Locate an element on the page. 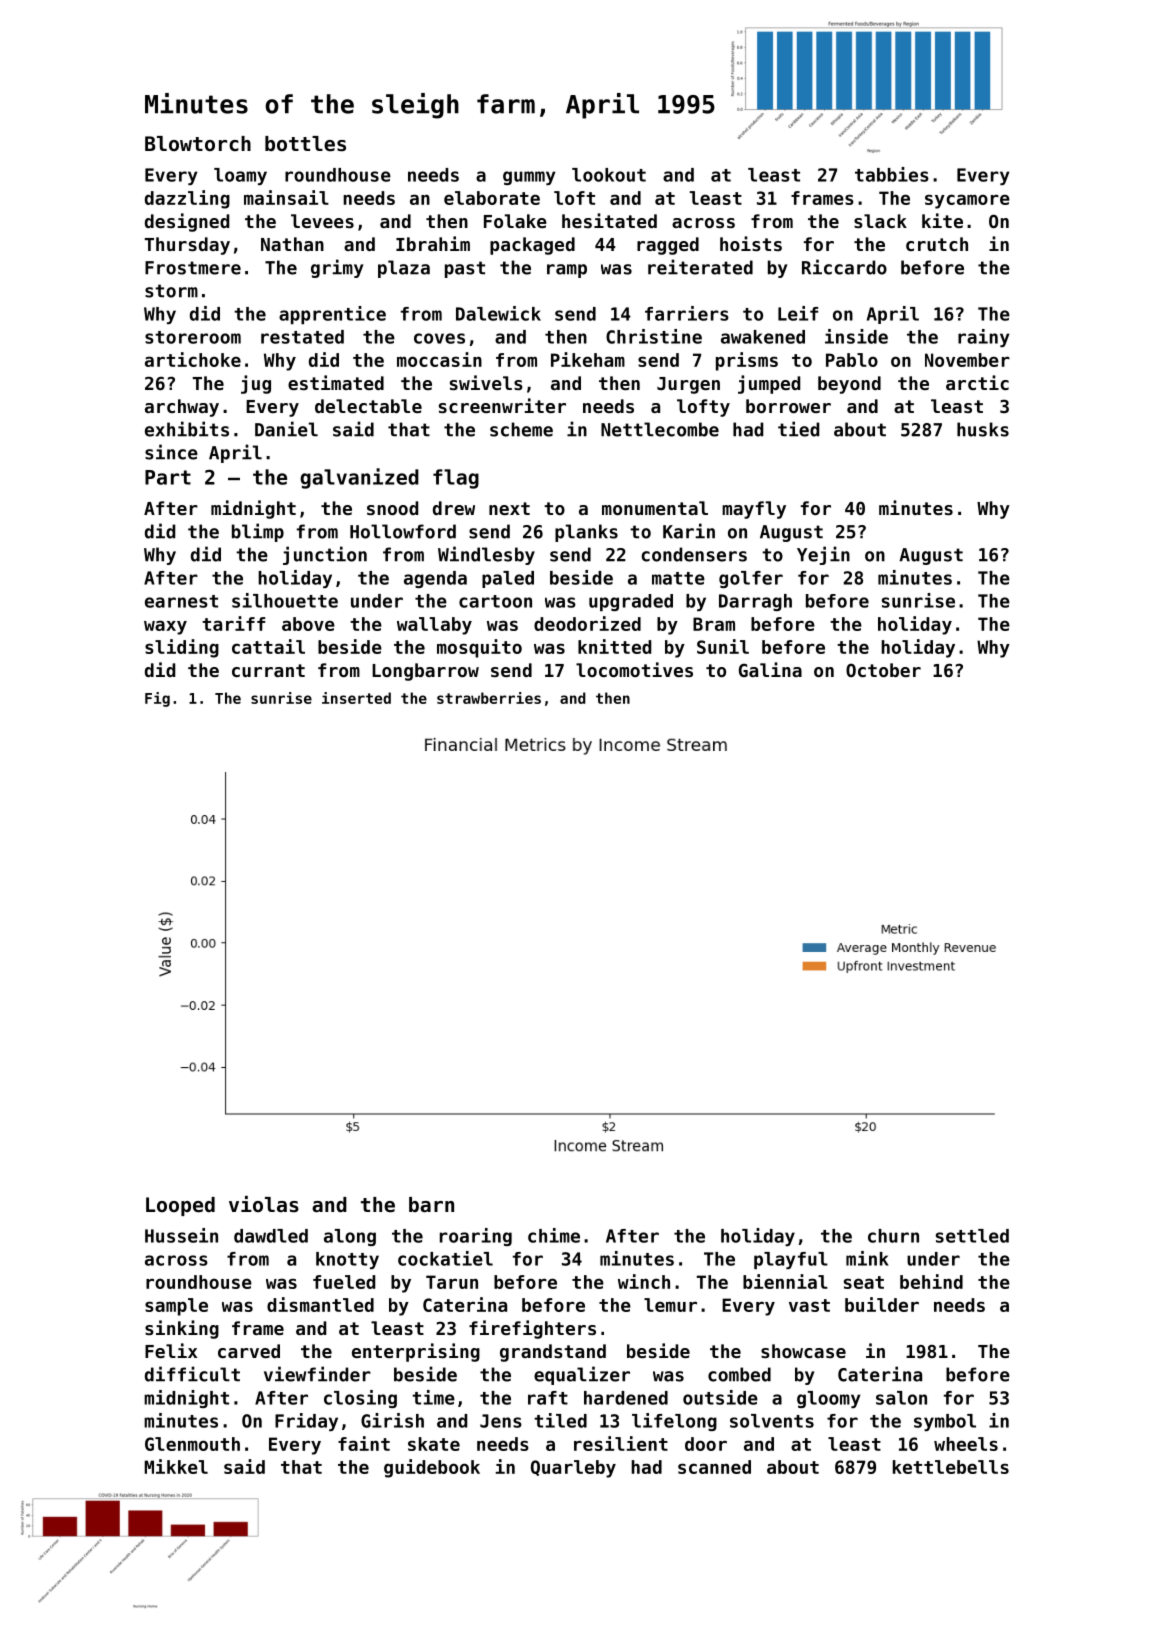  barn is located at coordinates (431, 1204).
